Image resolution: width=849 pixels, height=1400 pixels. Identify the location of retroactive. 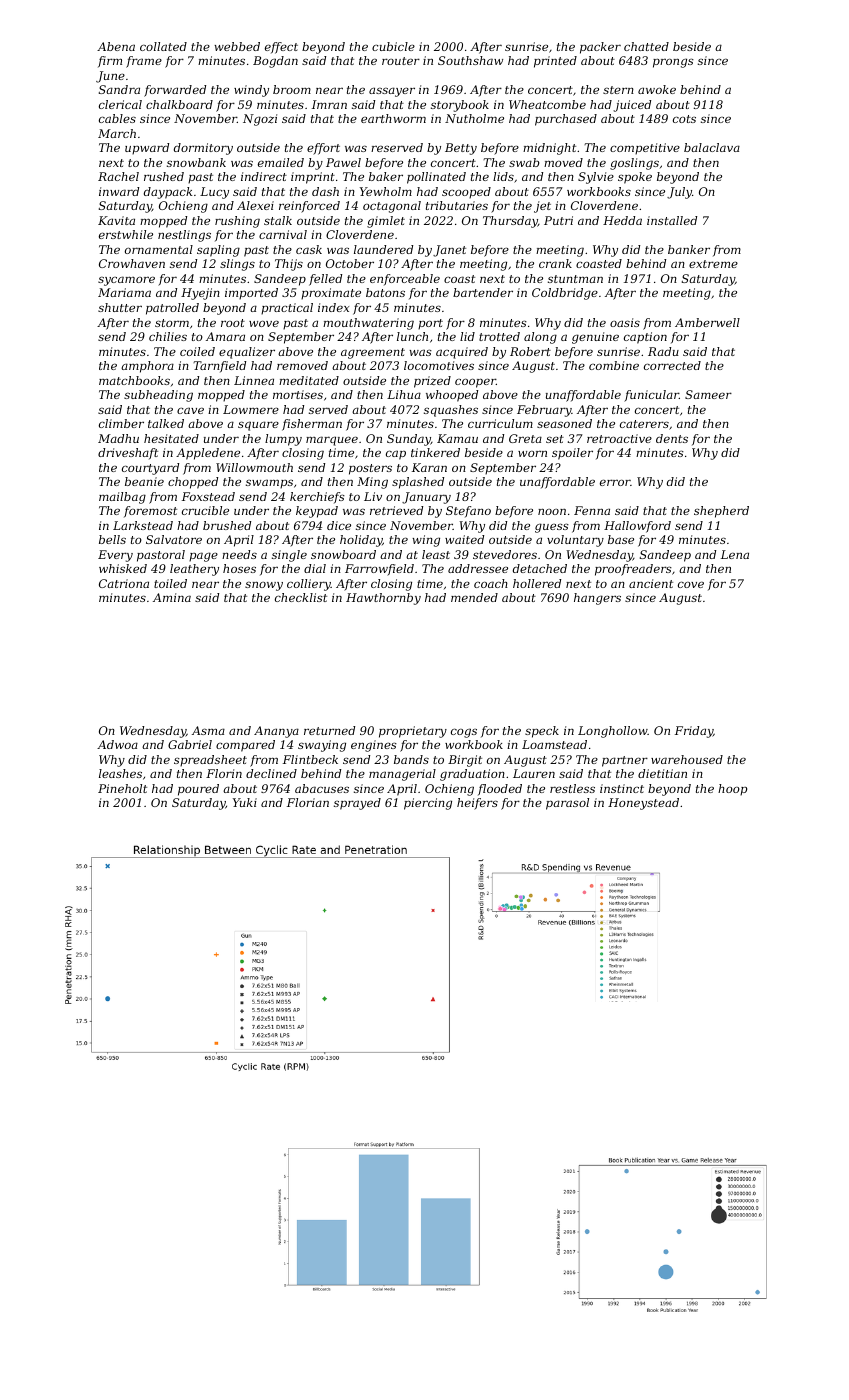
(619, 438).
